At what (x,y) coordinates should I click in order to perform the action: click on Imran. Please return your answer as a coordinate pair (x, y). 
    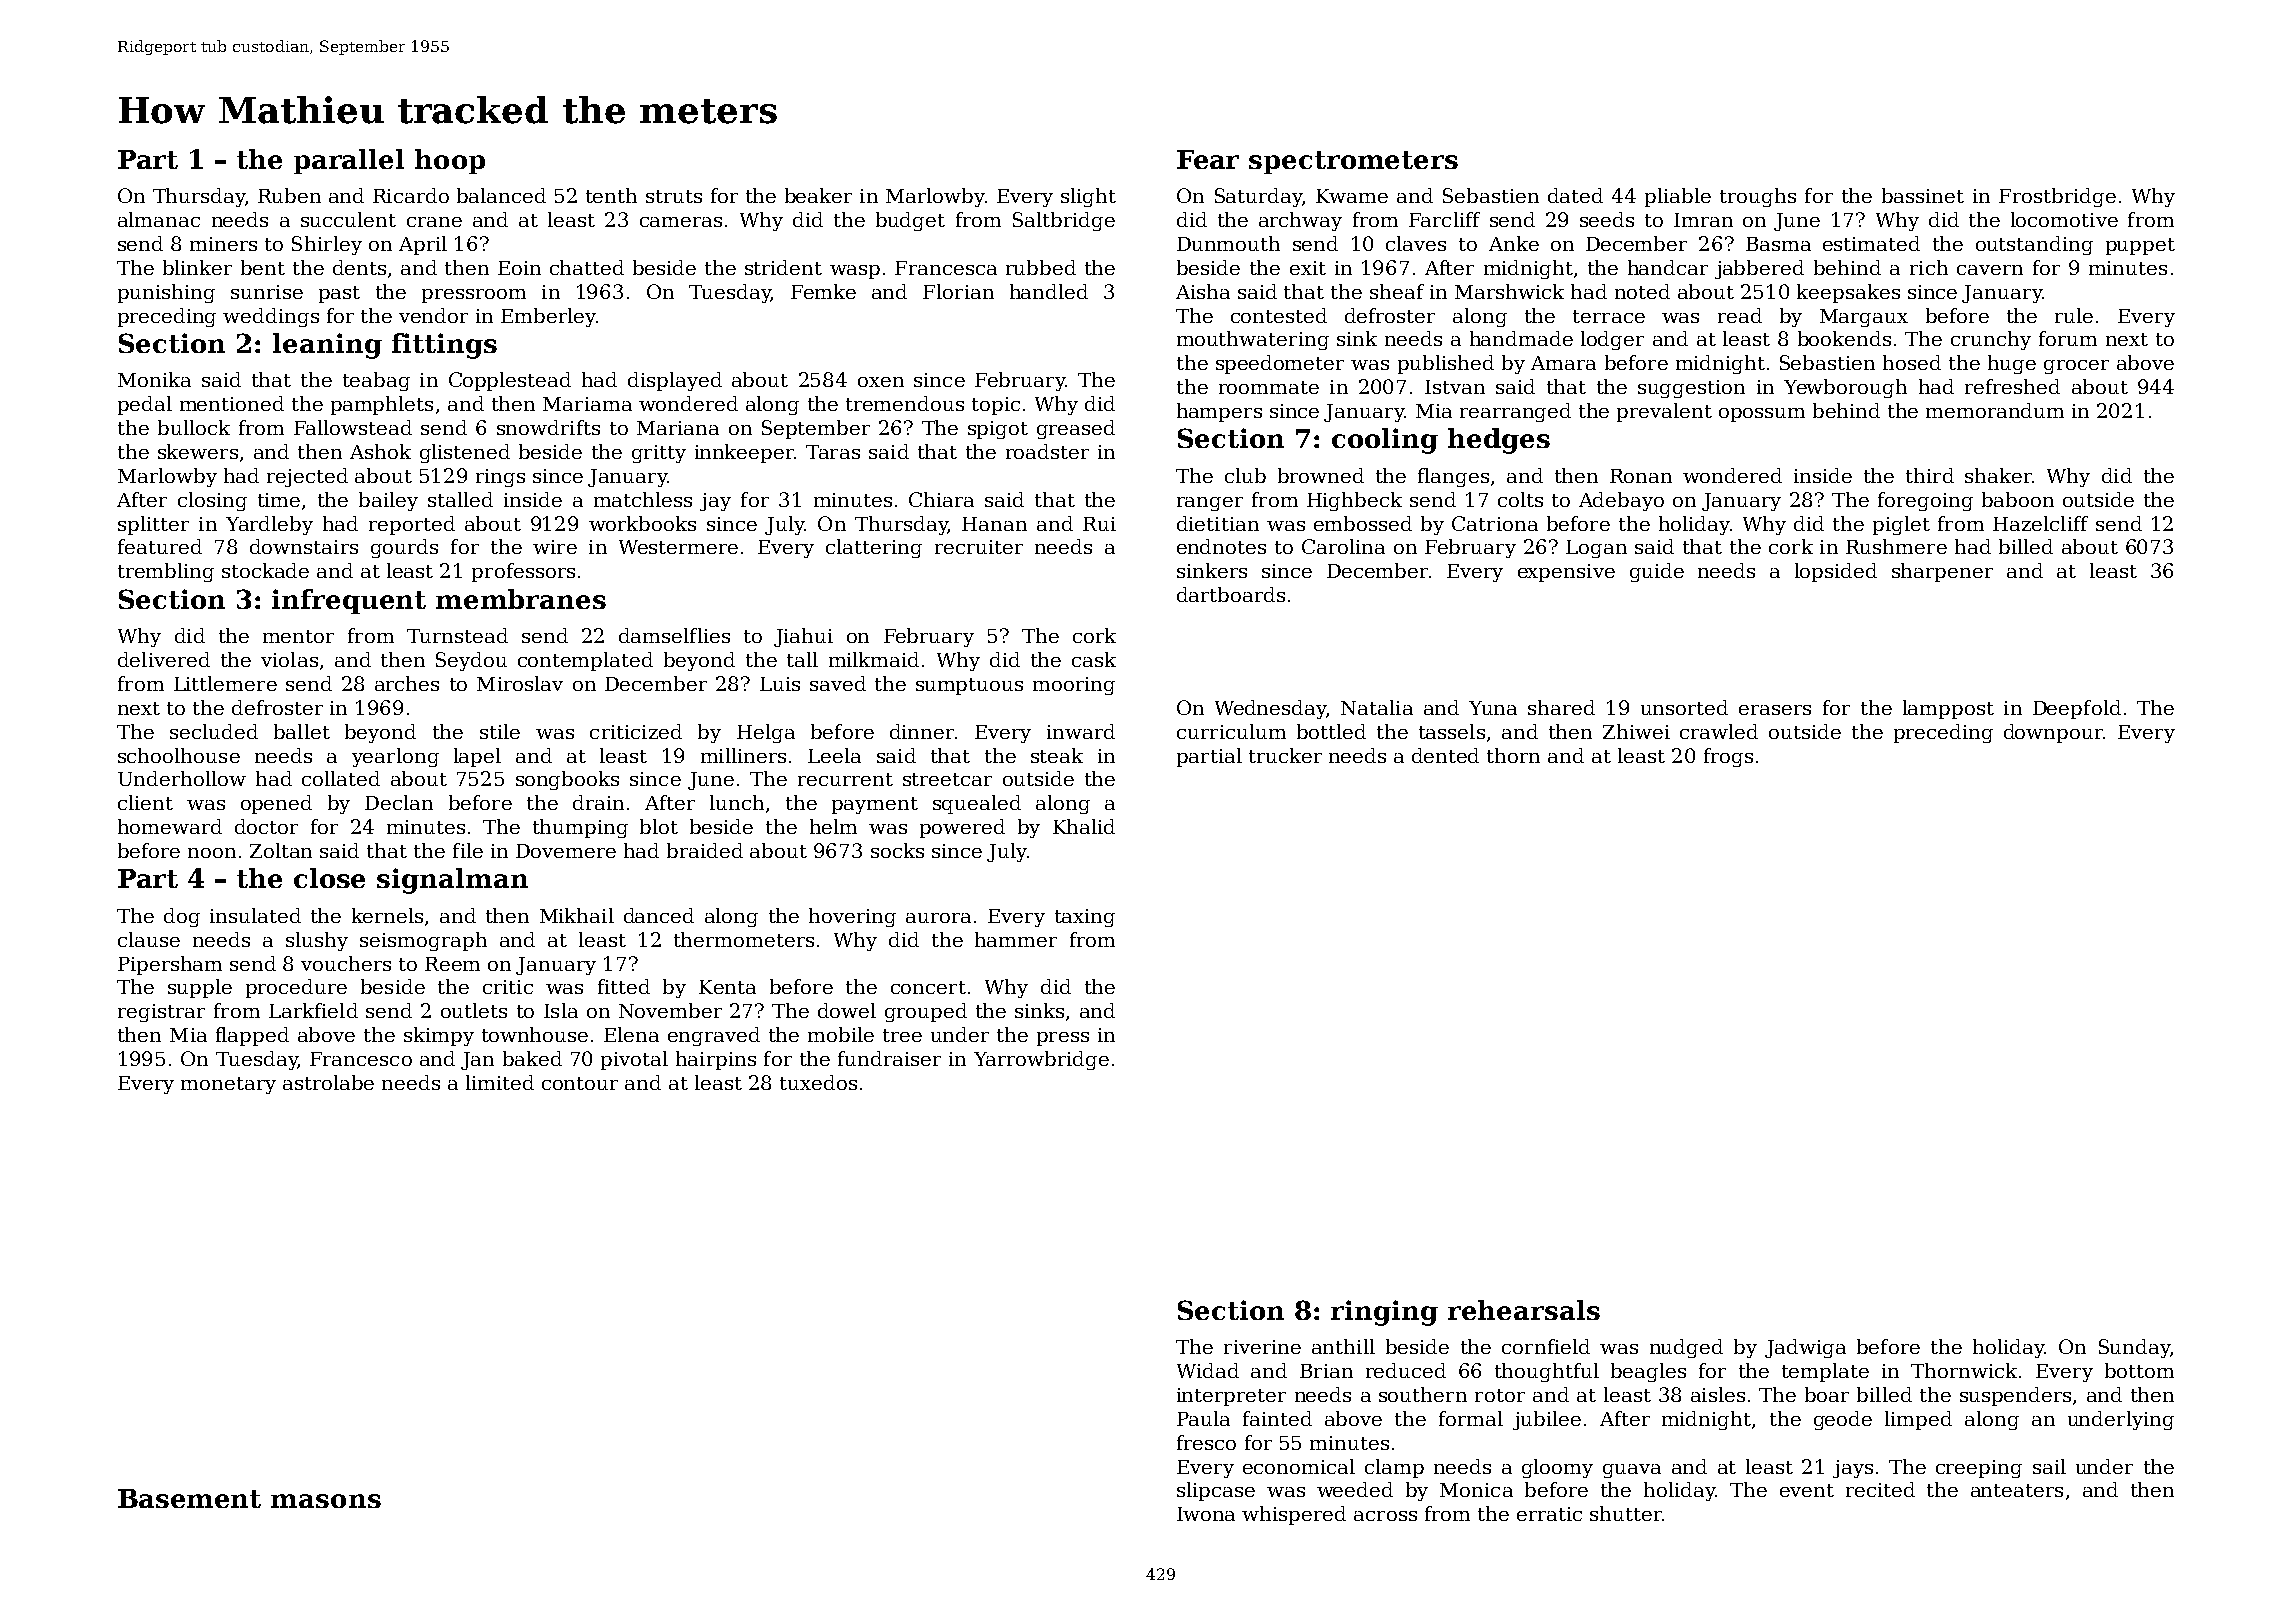
    Looking at the image, I should click on (1703, 220).
